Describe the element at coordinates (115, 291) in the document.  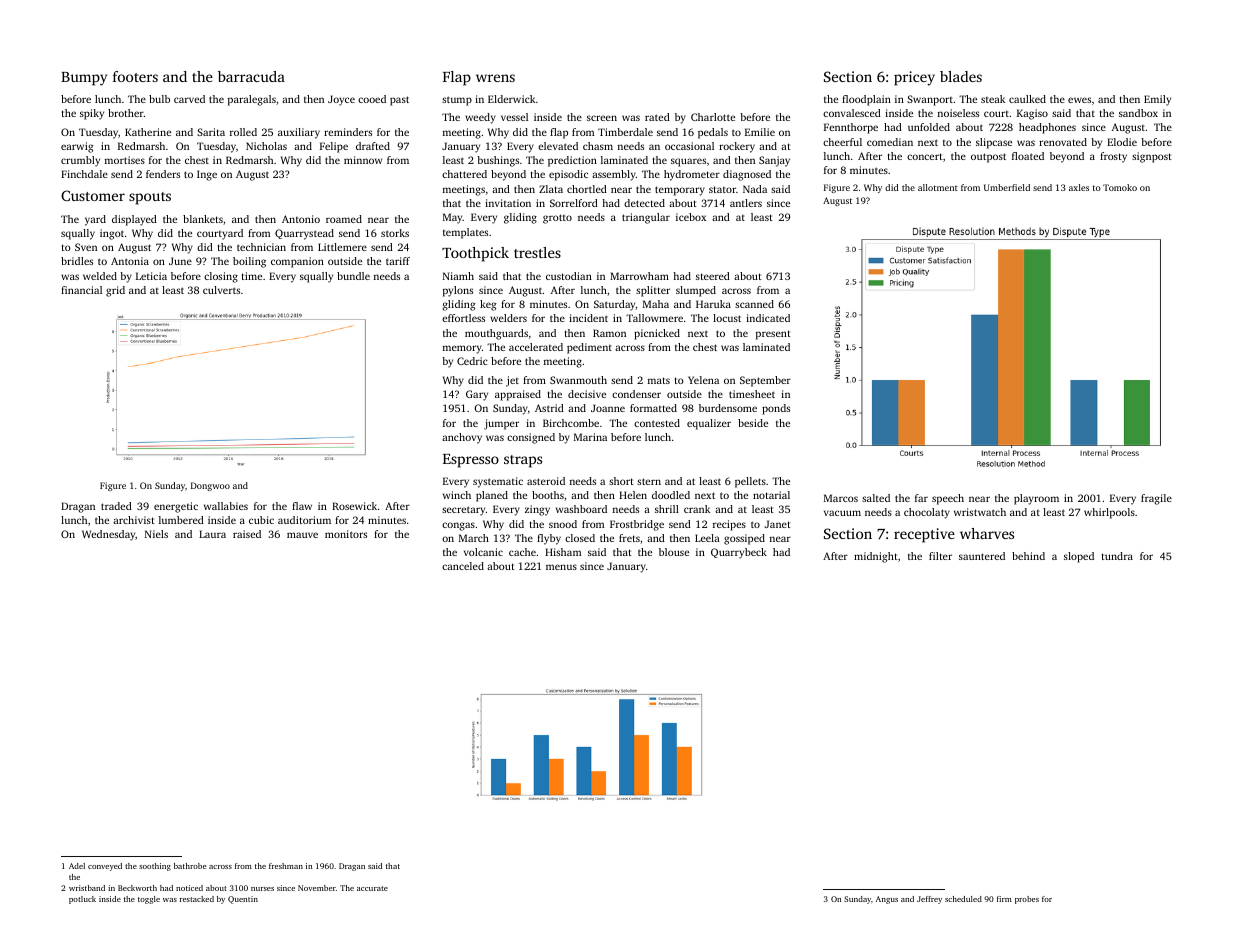
I see `grid` at that location.
